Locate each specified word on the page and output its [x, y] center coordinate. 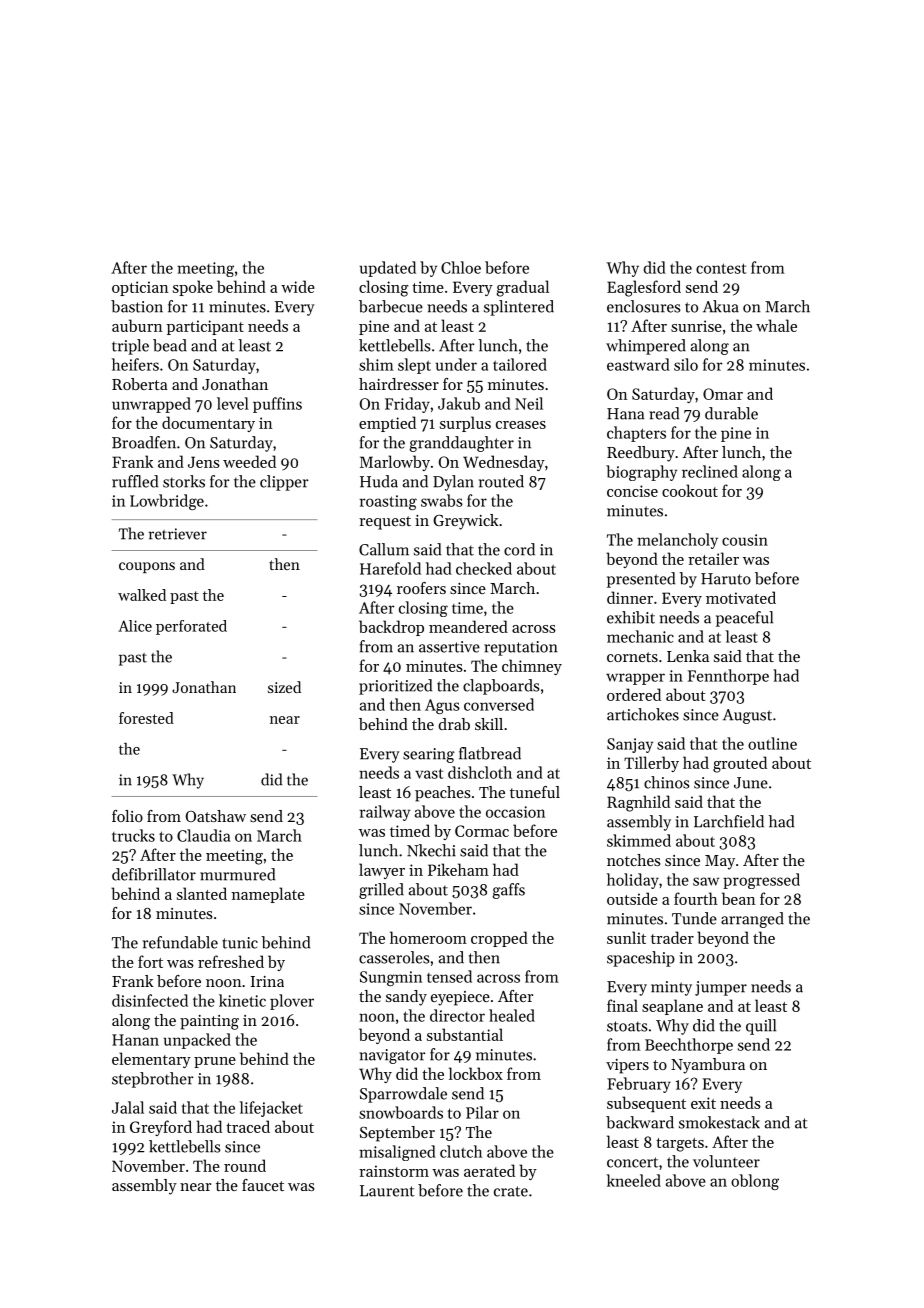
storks [184, 481]
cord [519, 549]
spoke [193, 288]
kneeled [634, 1180]
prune [215, 1062]
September [397, 1134]
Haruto [726, 579]
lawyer [382, 871]
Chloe [461, 267]
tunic [240, 943]
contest [721, 268]
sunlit [626, 937]
